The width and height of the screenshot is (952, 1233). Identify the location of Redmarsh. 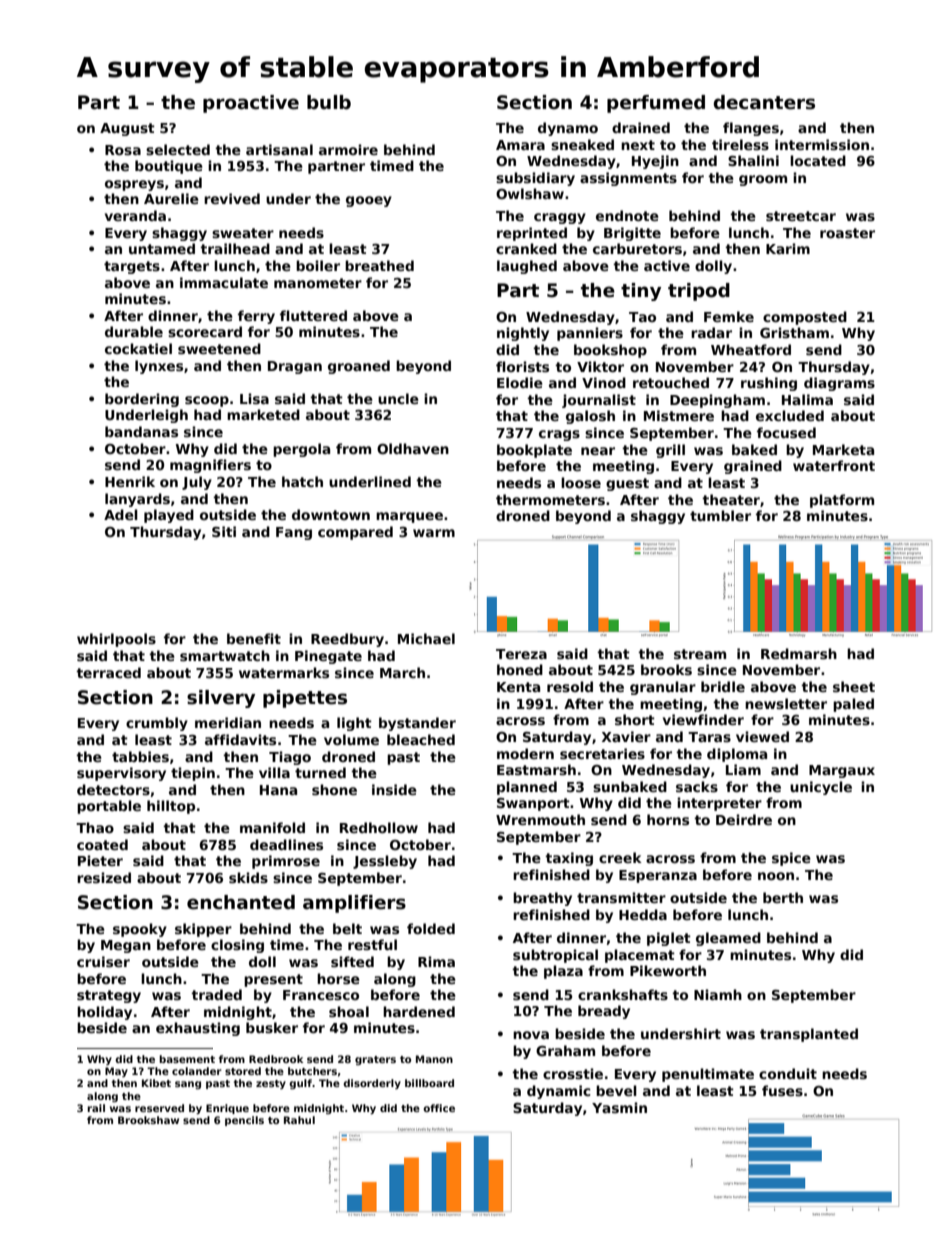
(799, 653).
